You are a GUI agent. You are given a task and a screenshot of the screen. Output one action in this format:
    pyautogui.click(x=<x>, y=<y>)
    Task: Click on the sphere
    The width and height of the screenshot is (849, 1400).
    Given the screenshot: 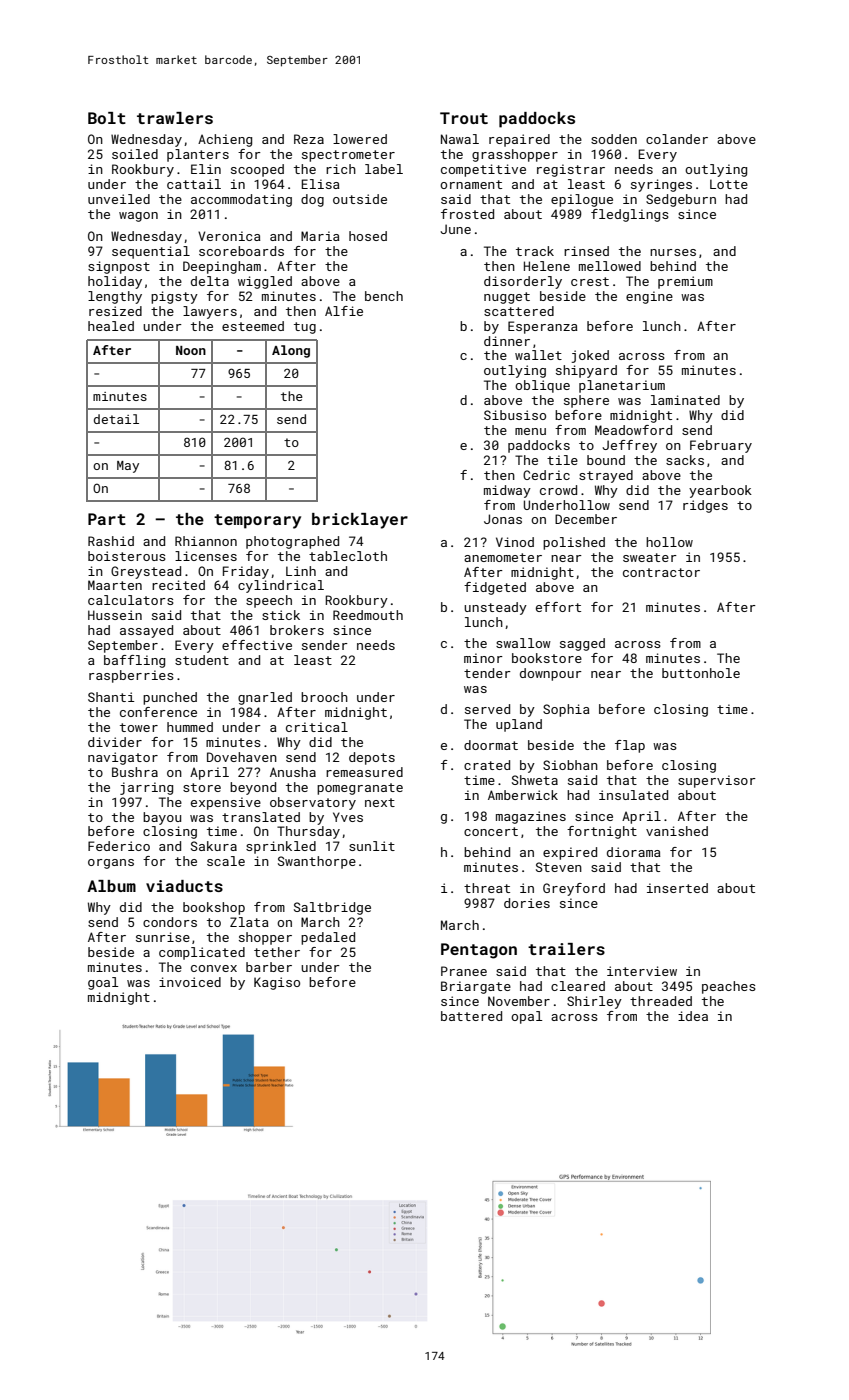 What is the action you would take?
    pyautogui.click(x=586, y=401)
